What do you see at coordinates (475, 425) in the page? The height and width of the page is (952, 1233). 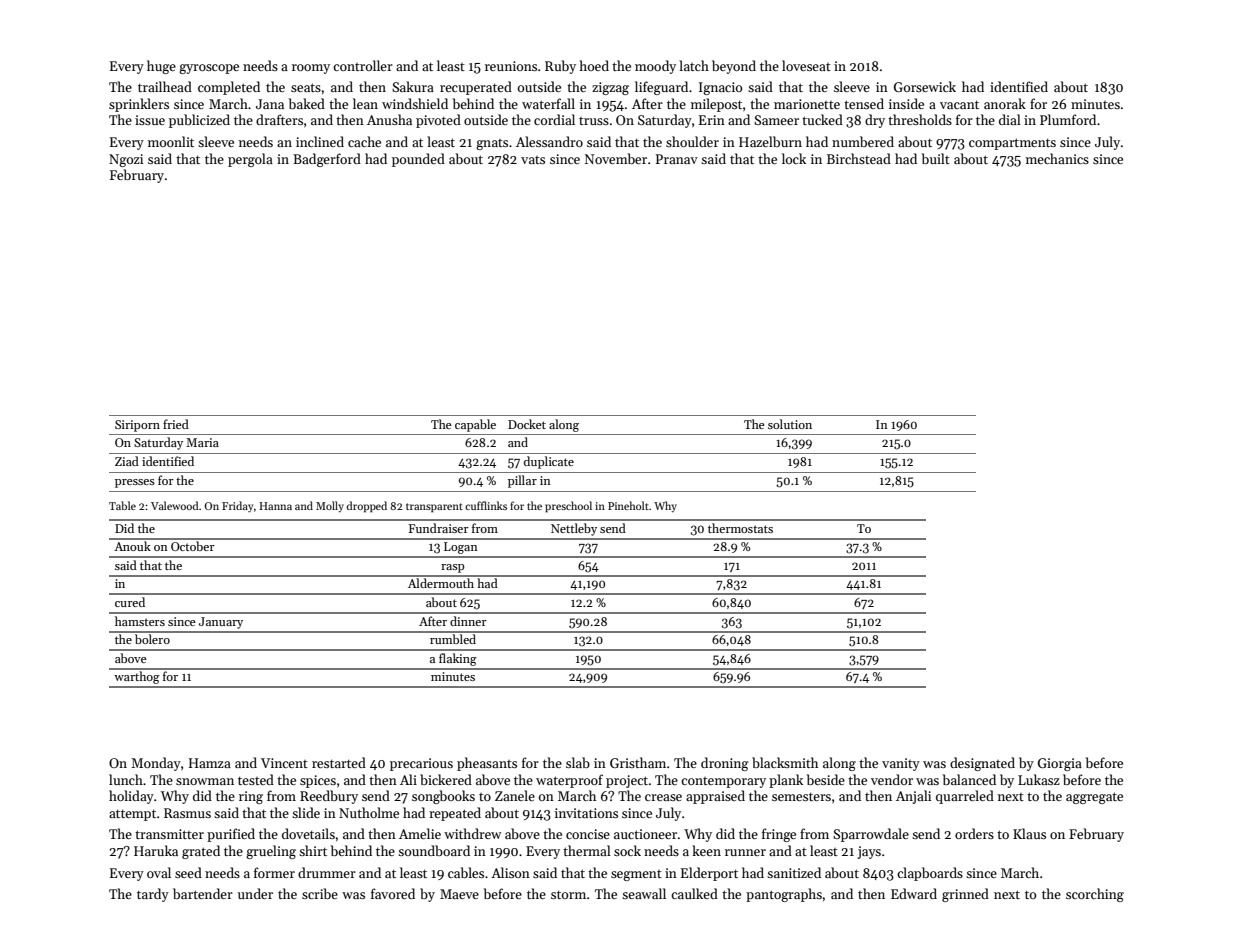 I see `capable` at bounding box center [475, 425].
